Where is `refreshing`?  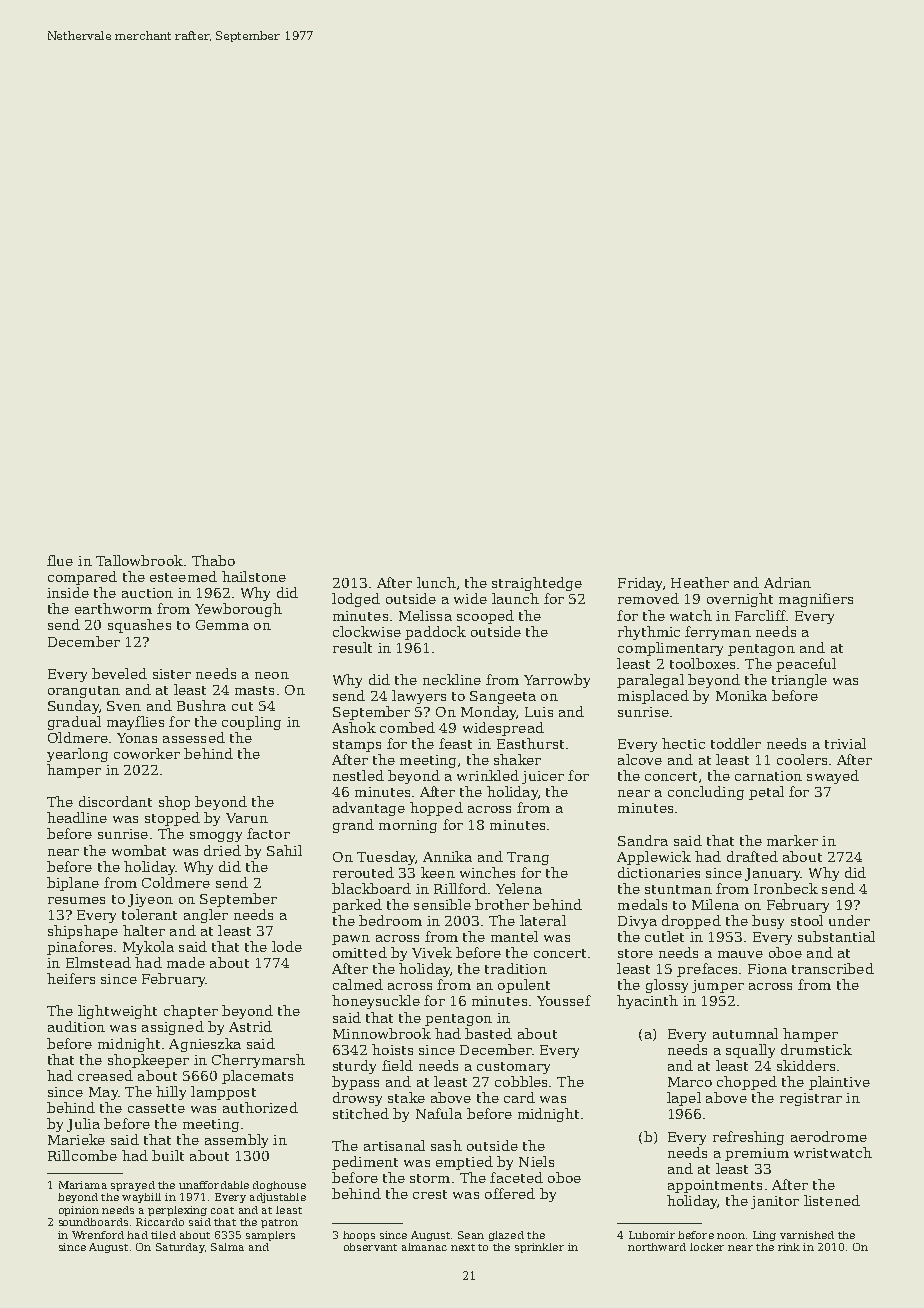
refreshing is located at coordinates (748, 1138).
